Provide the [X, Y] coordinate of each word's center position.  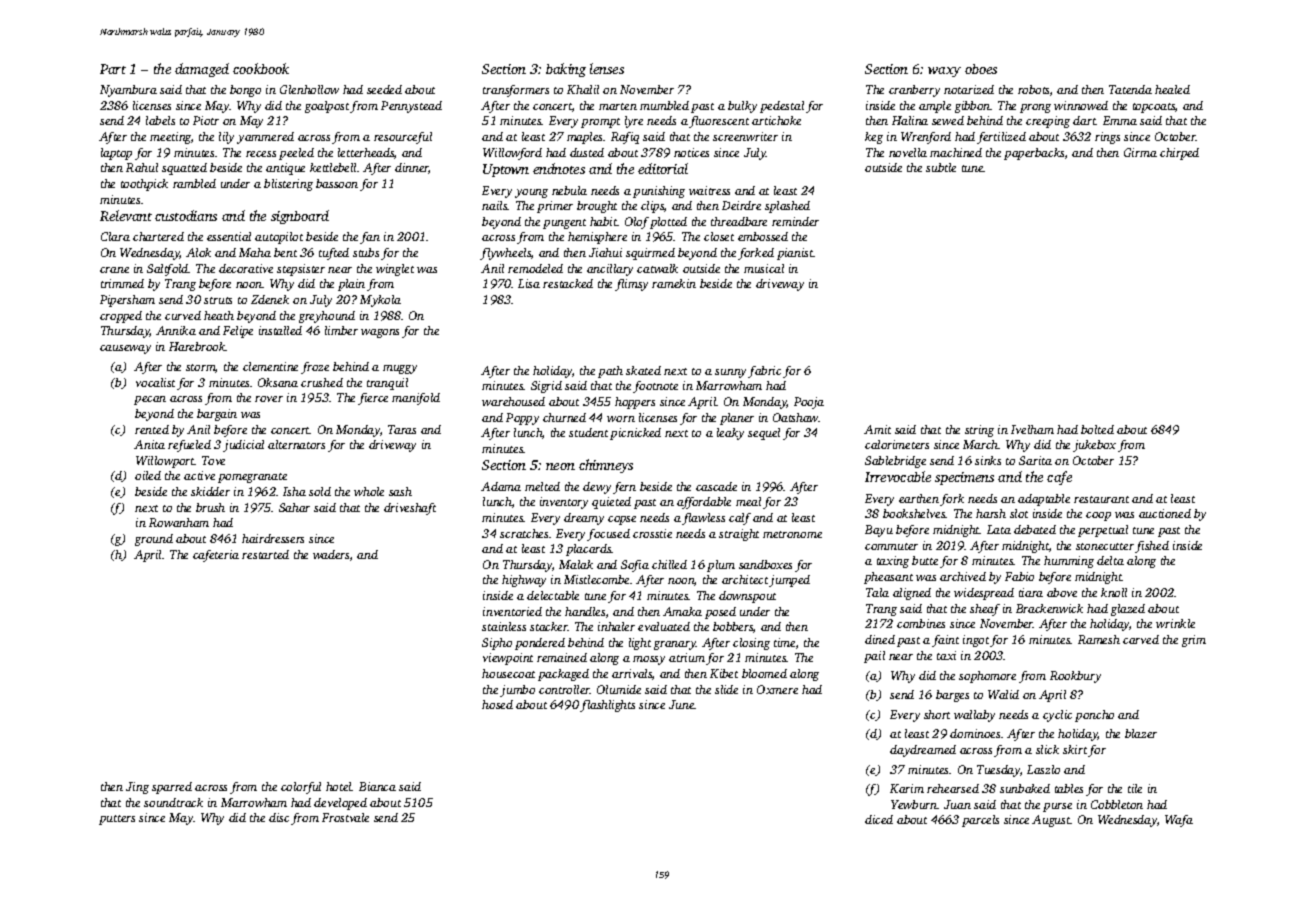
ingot [976, 641]
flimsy [631, 285]
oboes [981, 69]
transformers [516, 91]
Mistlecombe [597, 579]
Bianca [377, 786]
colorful [301, 788]
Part [113, 69]
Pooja [809, 403]
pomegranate [252, 478]
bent [285, 252]
